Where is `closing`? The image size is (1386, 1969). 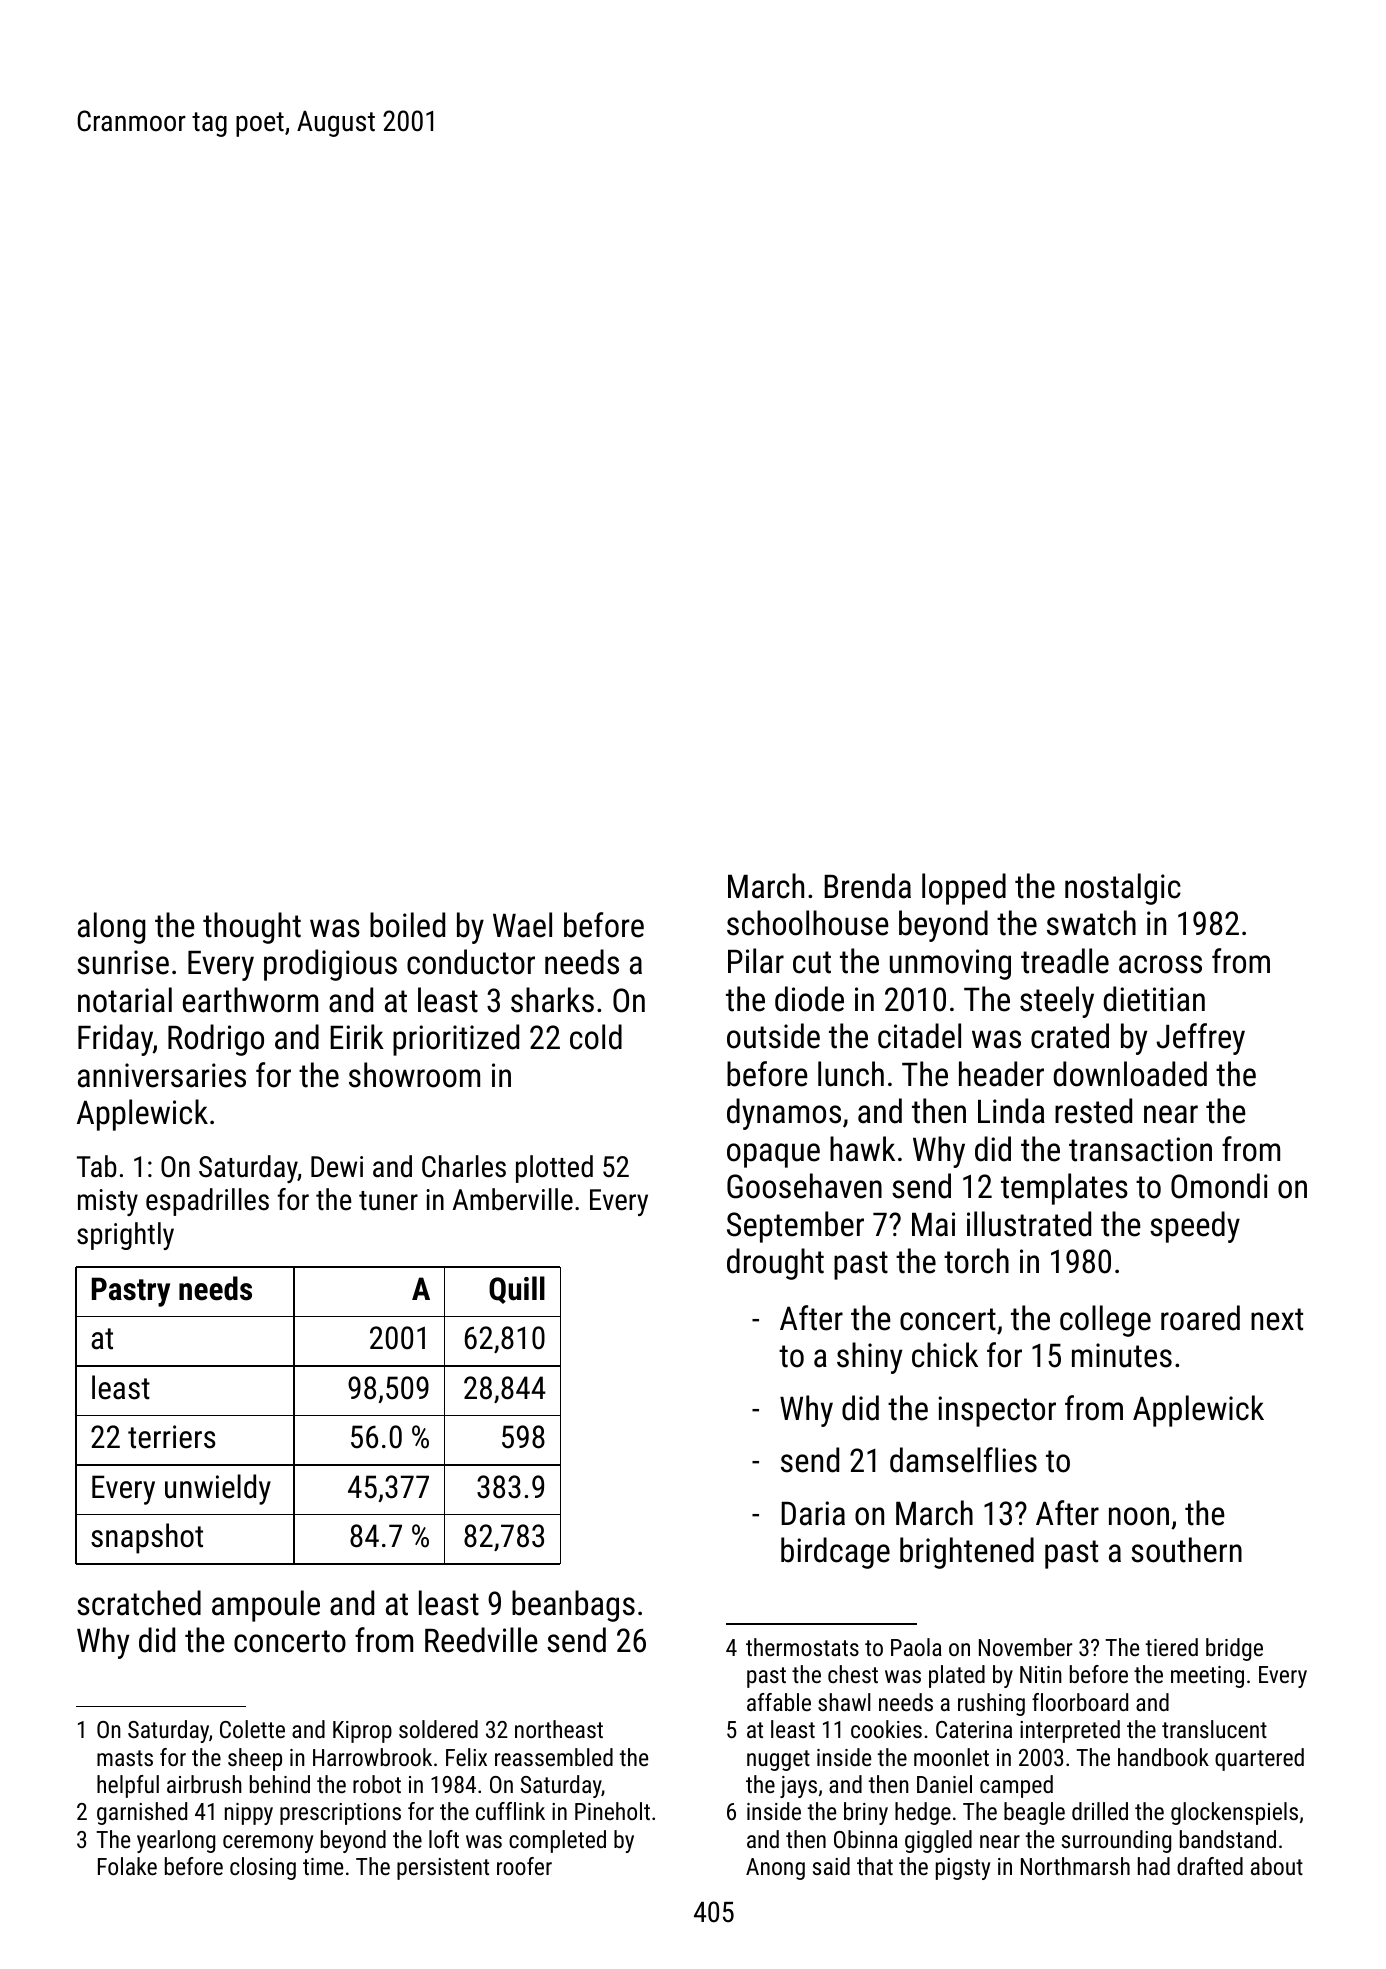
closing is located at coordinates (263, 1868).
